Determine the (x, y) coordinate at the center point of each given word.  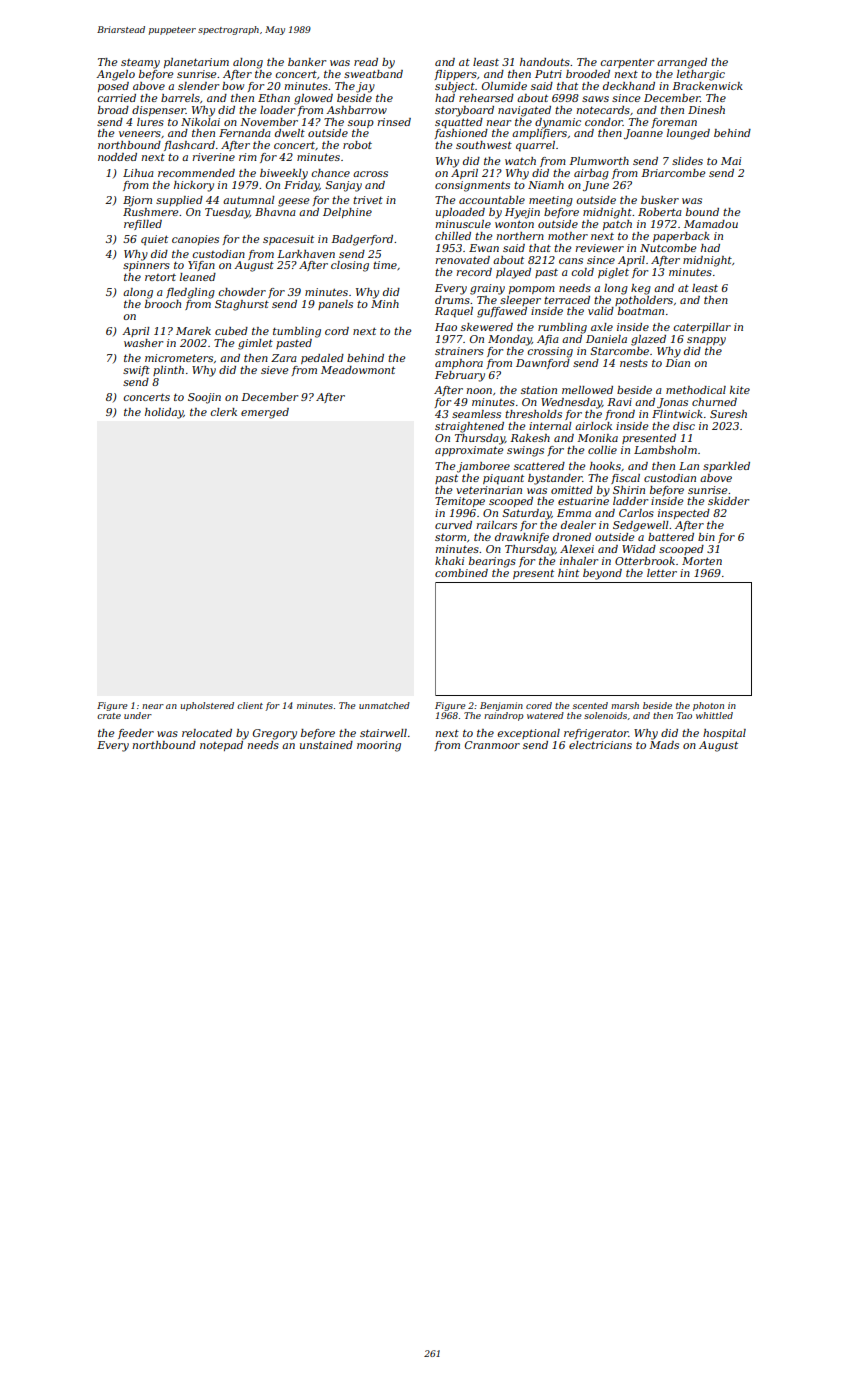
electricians (600, 745)
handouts (545, 62)
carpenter (627, 63)
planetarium (196, 63)
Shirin (629, 490)
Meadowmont (358, 370)
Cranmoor (492, 745)
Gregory (275, 734)
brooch (163, 304)
